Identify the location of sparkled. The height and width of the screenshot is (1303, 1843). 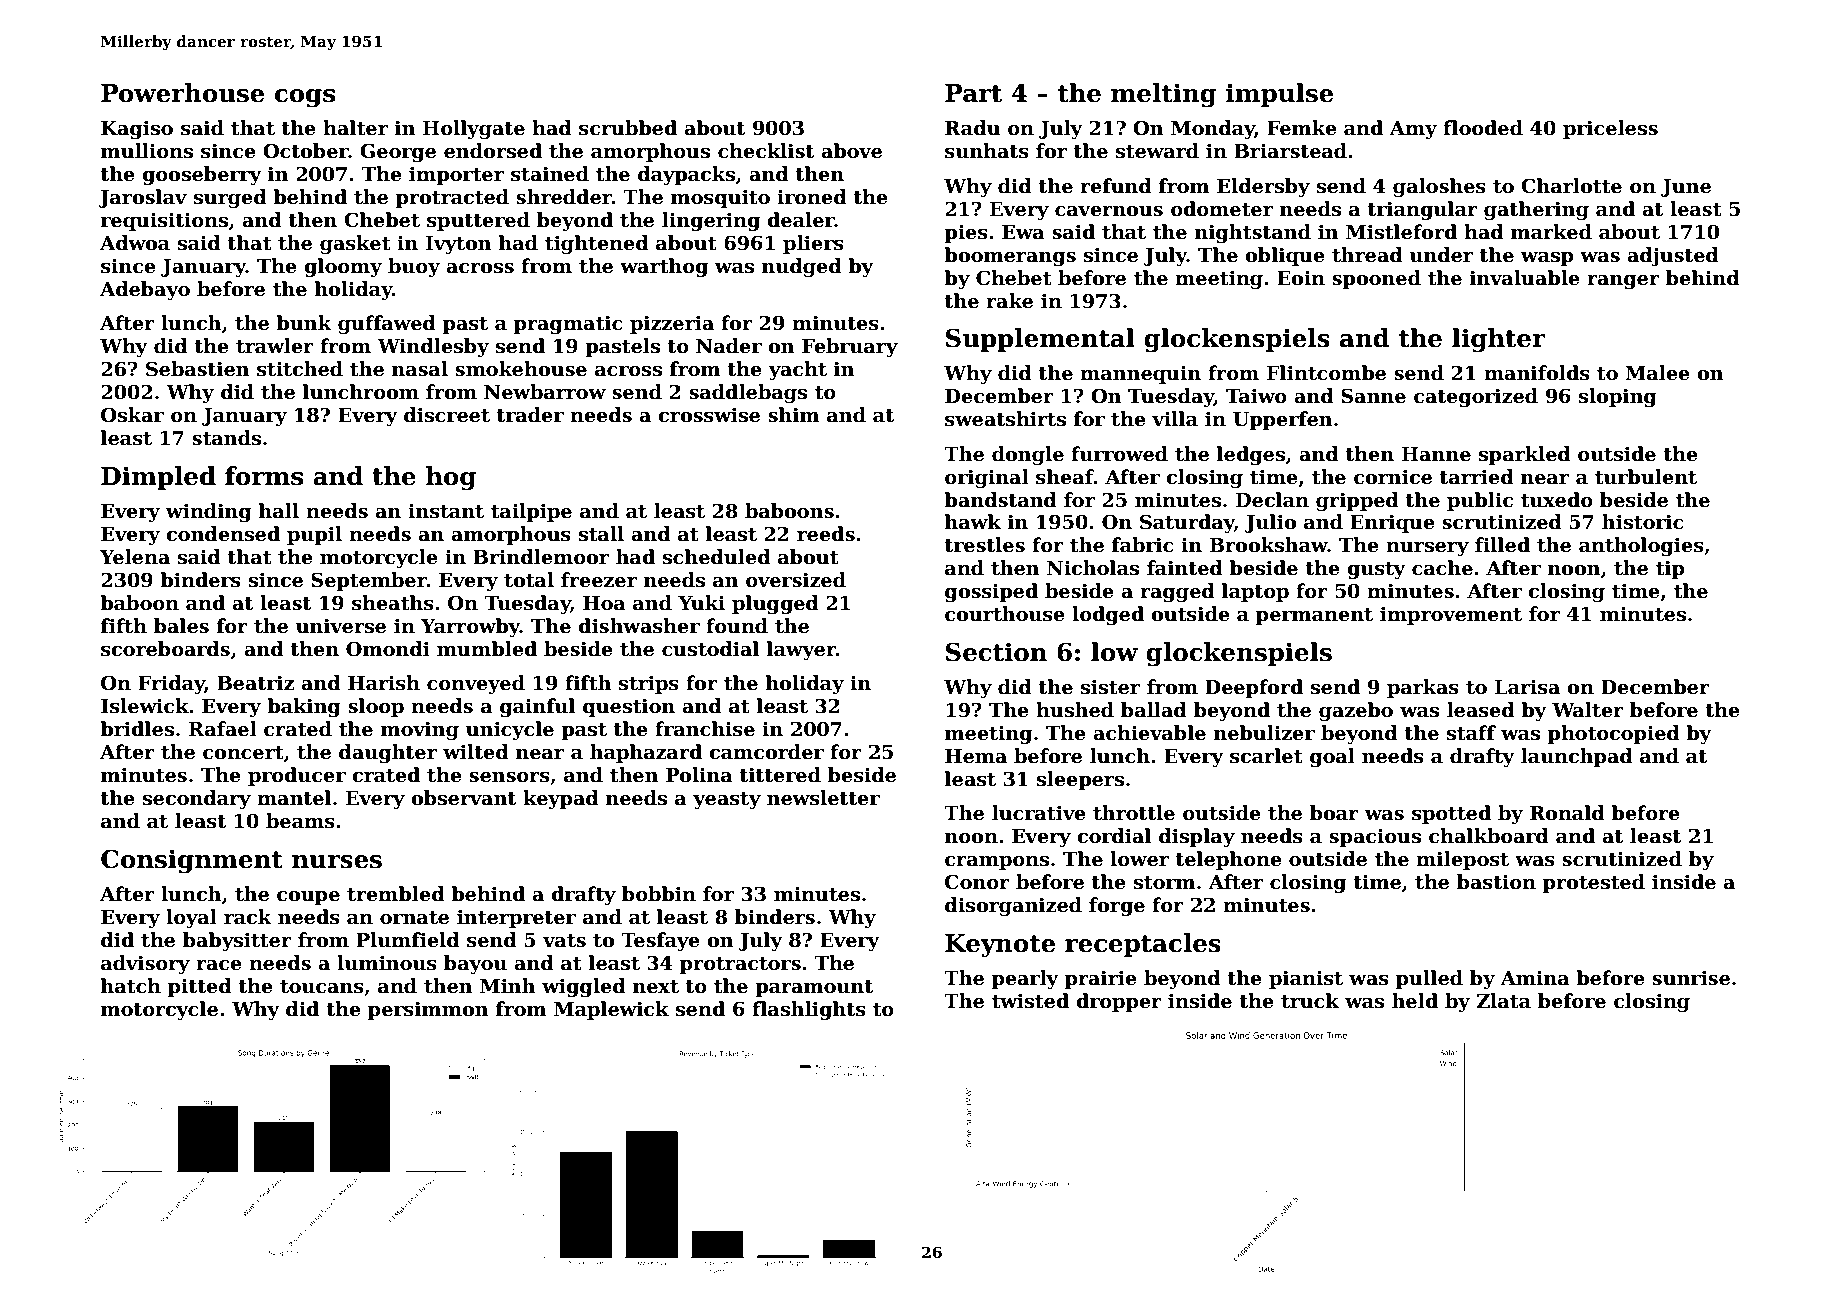
(1525, 455).
